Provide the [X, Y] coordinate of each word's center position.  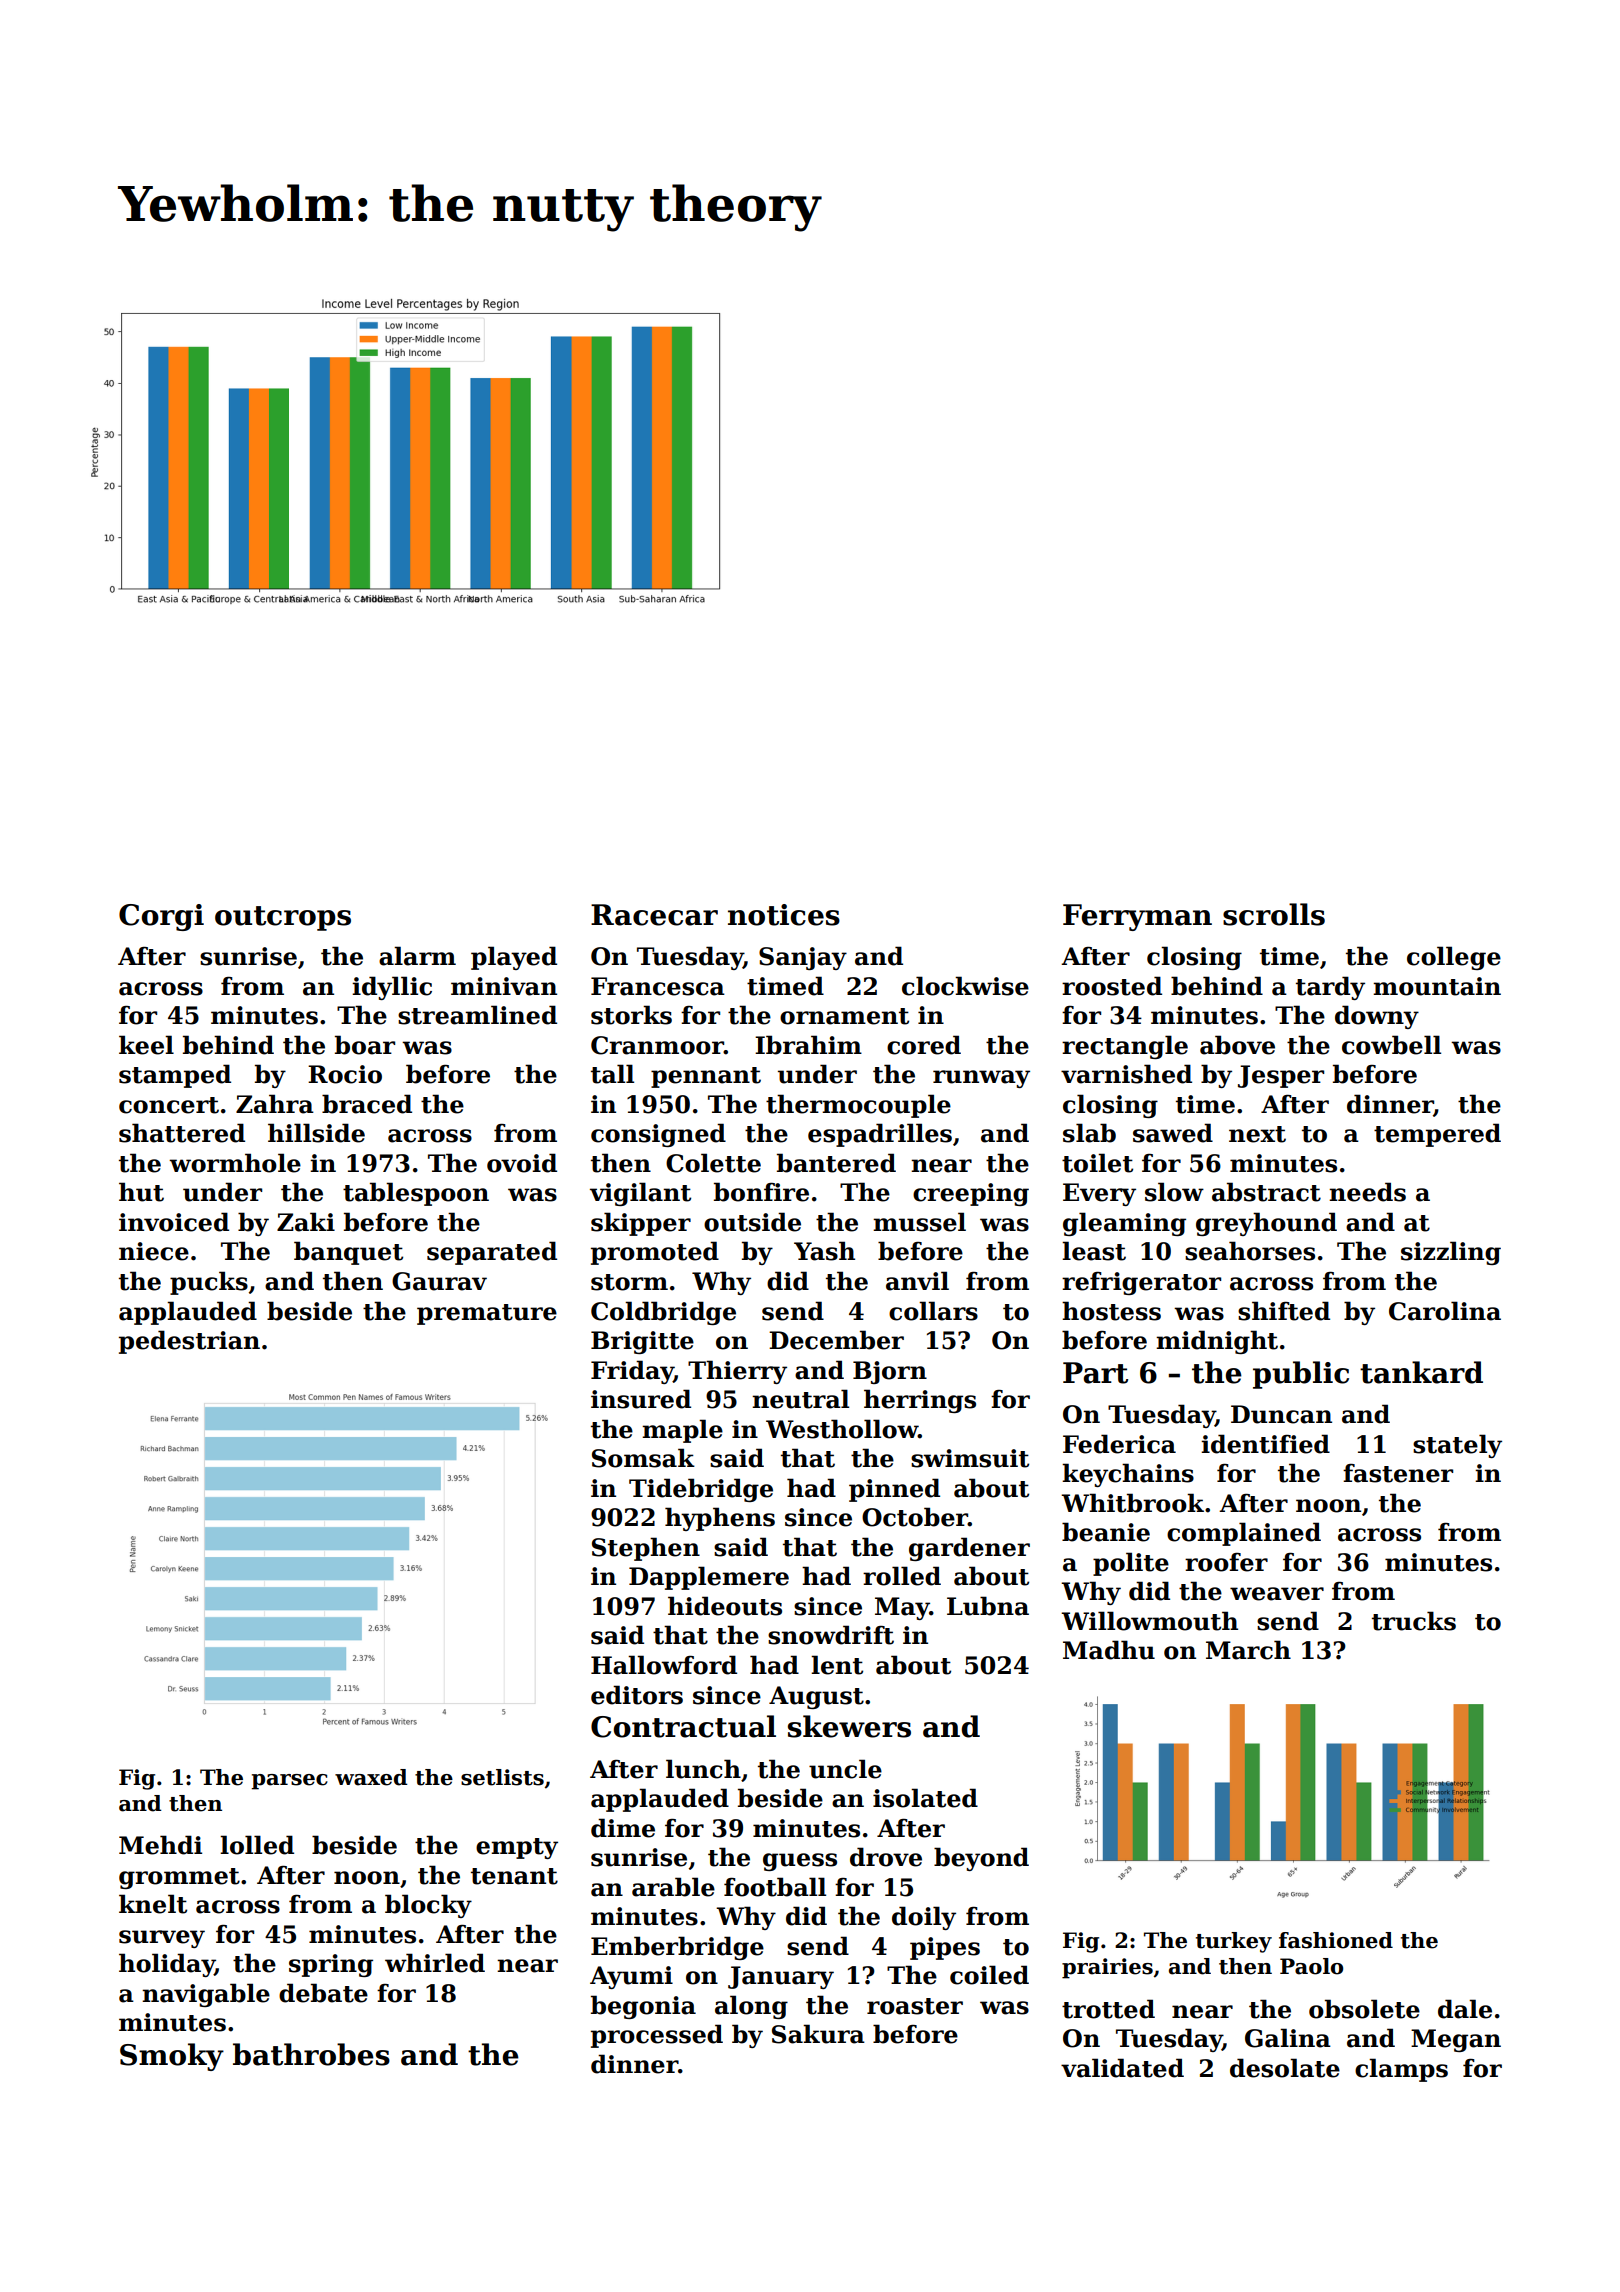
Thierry [737, 1372]
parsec [289, 1782]
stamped [175, 1076]
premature [487, 1314]
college [1454, 958]
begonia [643, 2007]
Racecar [654, 915]
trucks [1414, 1621]
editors [637, 1695]
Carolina [1445, 1311]
